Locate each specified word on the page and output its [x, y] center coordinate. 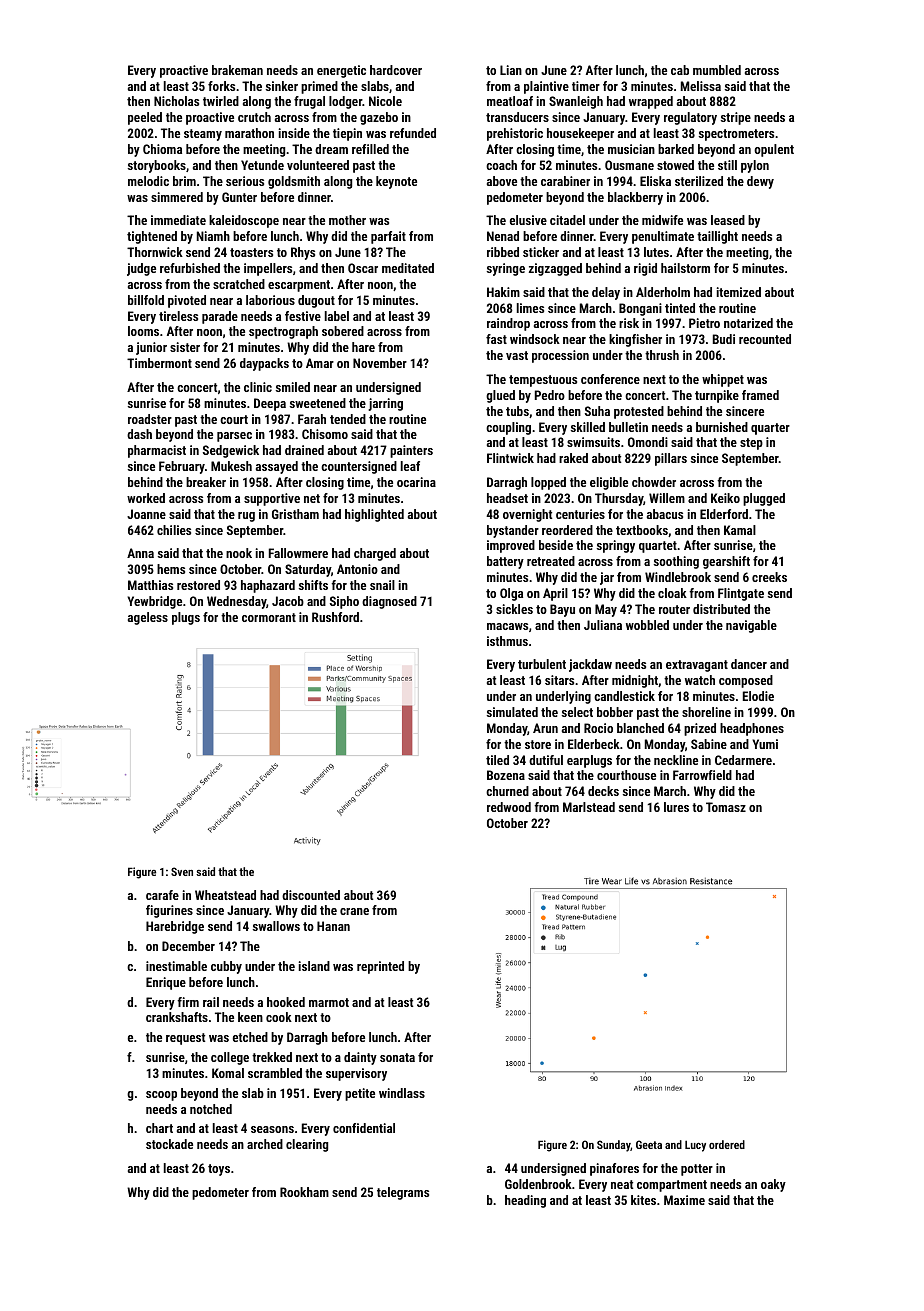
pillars [671, 459]
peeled [145, 118]
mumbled [717, 70]
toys [219, 1170]
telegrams [403, 1193]
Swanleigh [576, 102]
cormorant [269, 617]
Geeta [649, 1144]
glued [500, 396]
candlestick [624, 696]
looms [143, 331]
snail [382, 585]
